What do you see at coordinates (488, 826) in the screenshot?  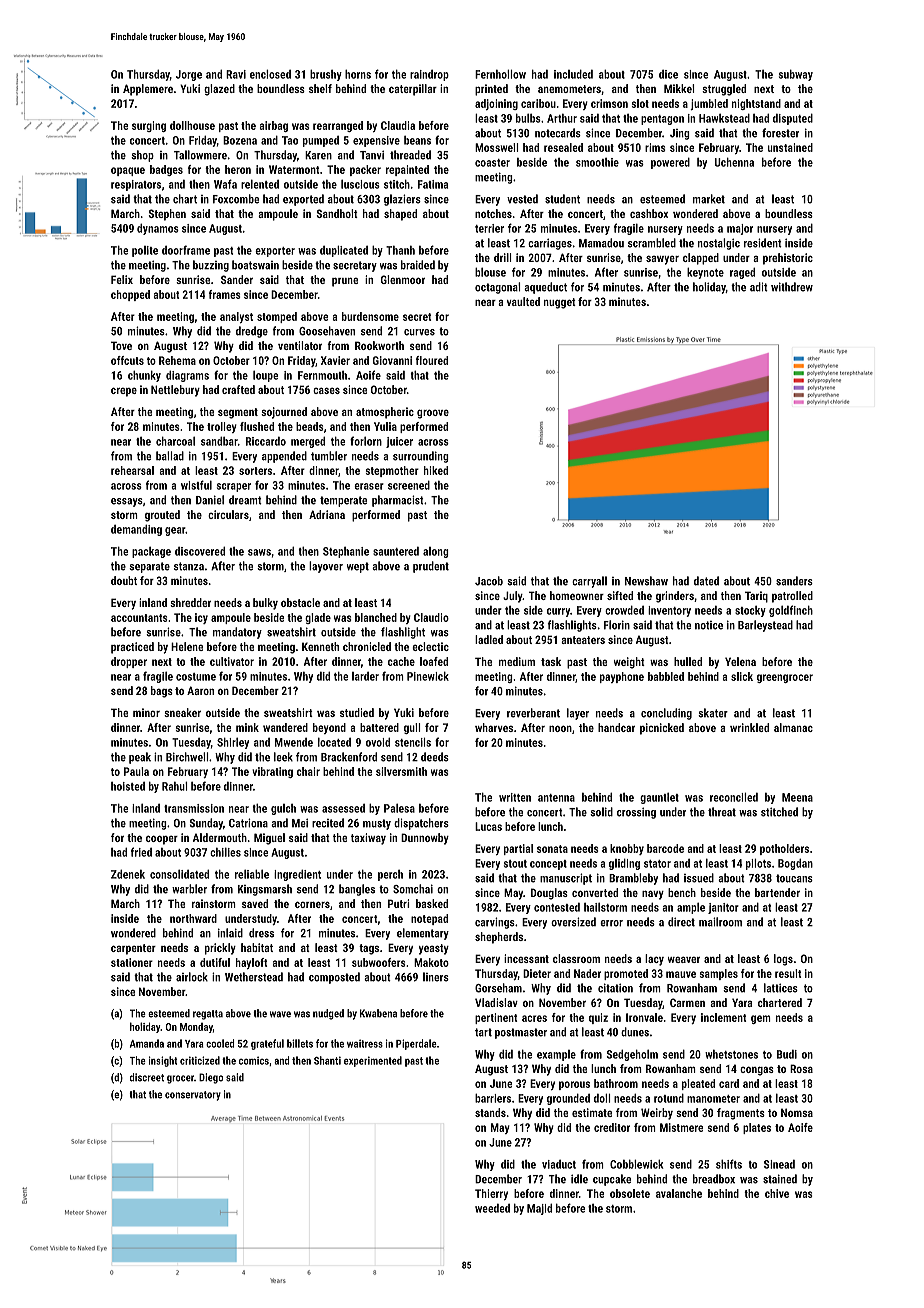 I see `Lucas` at bounding box center [488, 826].
